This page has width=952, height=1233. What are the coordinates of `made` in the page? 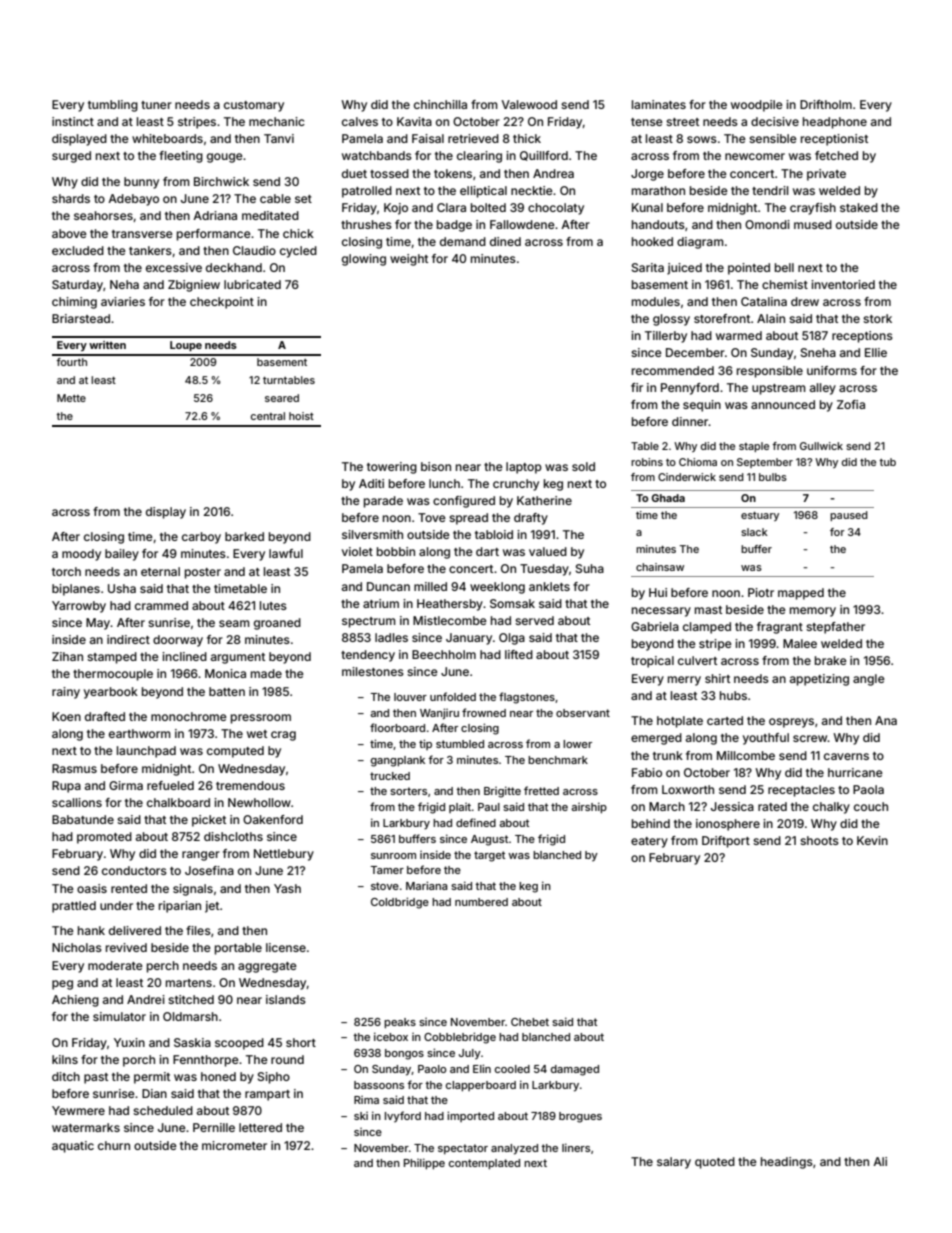 It's located at (266, 673).
